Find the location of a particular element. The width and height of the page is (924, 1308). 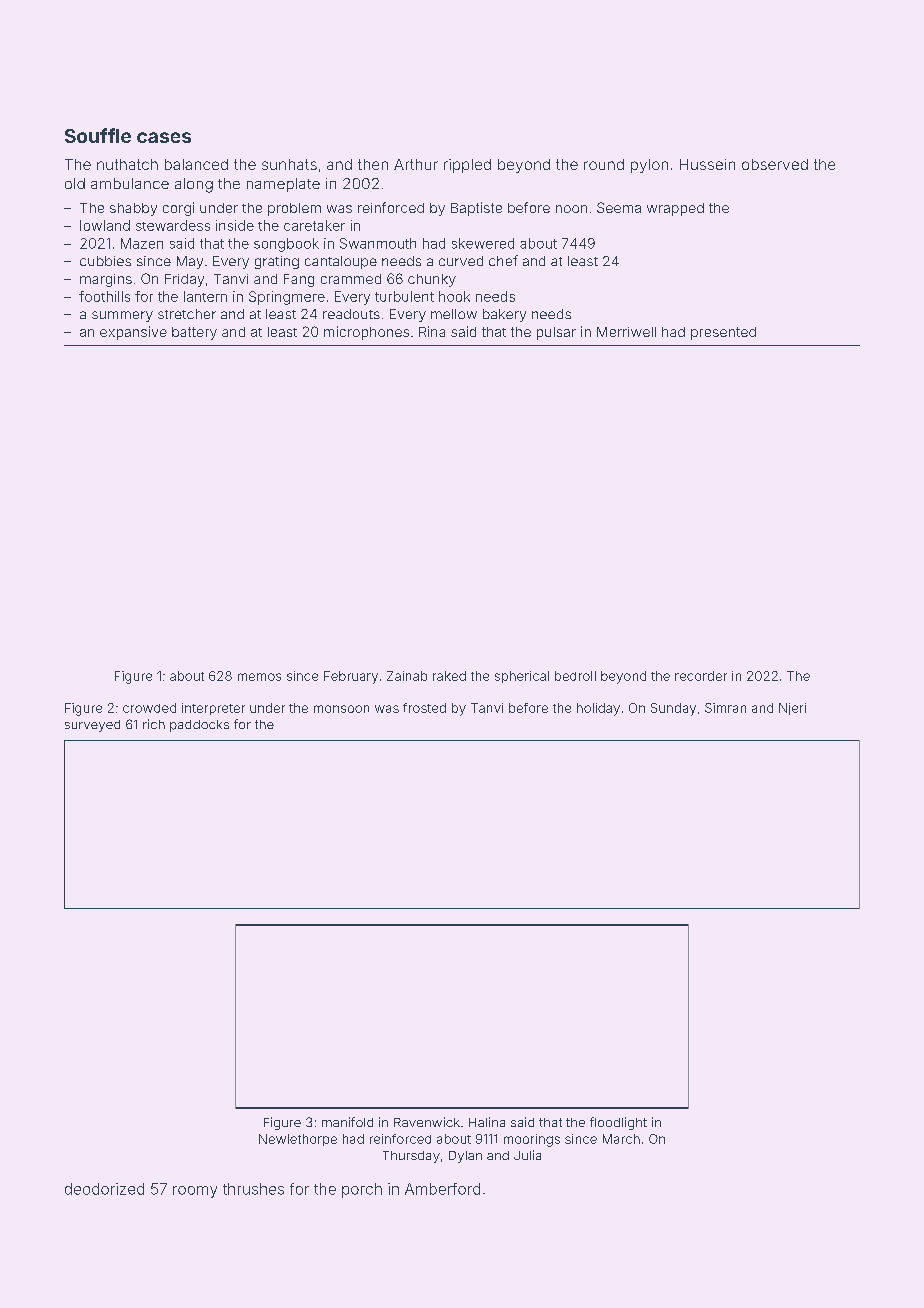

rich is located at coordinates (154, 724).
